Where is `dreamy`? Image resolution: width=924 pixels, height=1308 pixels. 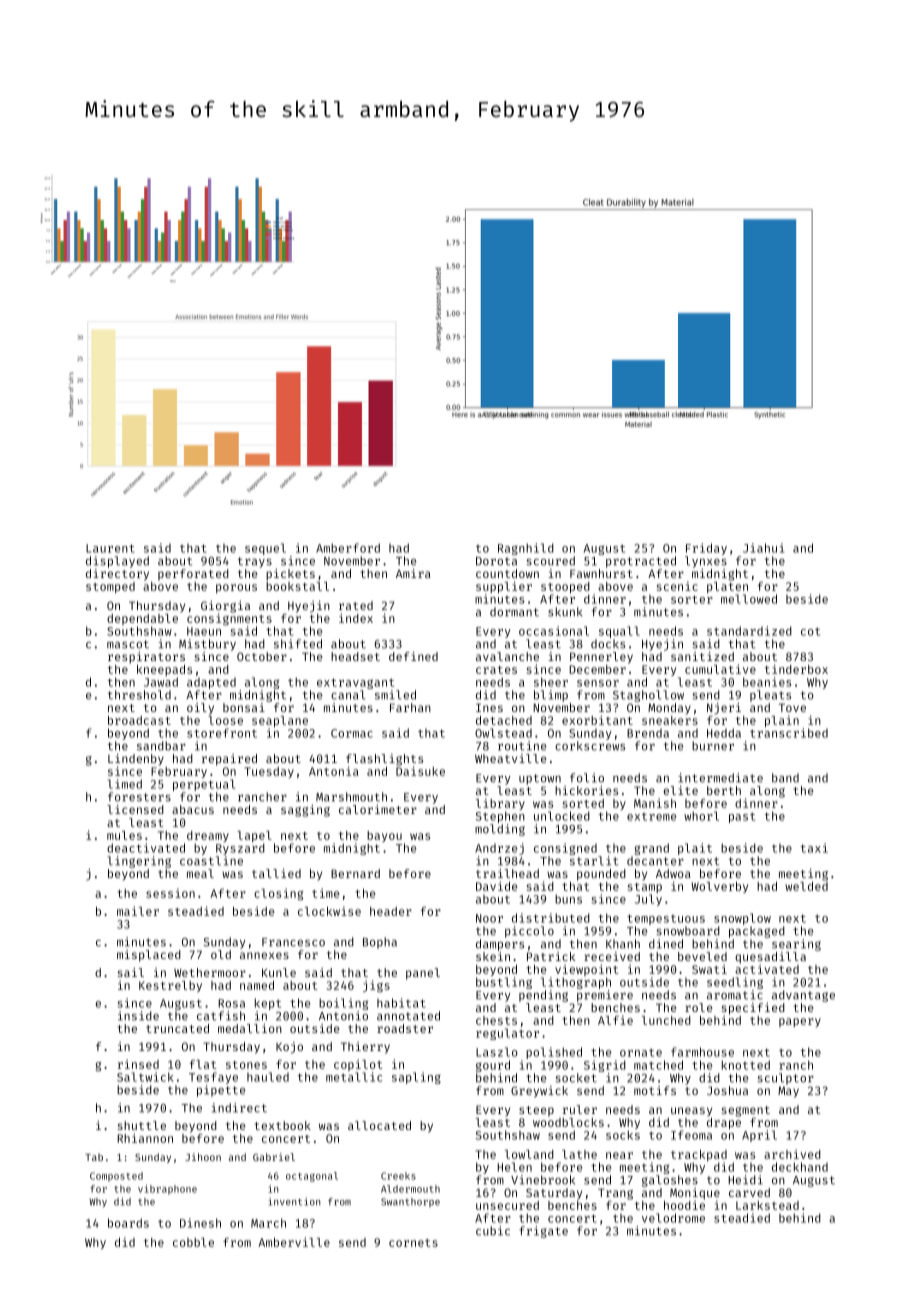 dreamy is located at coordinates (208, 836).
